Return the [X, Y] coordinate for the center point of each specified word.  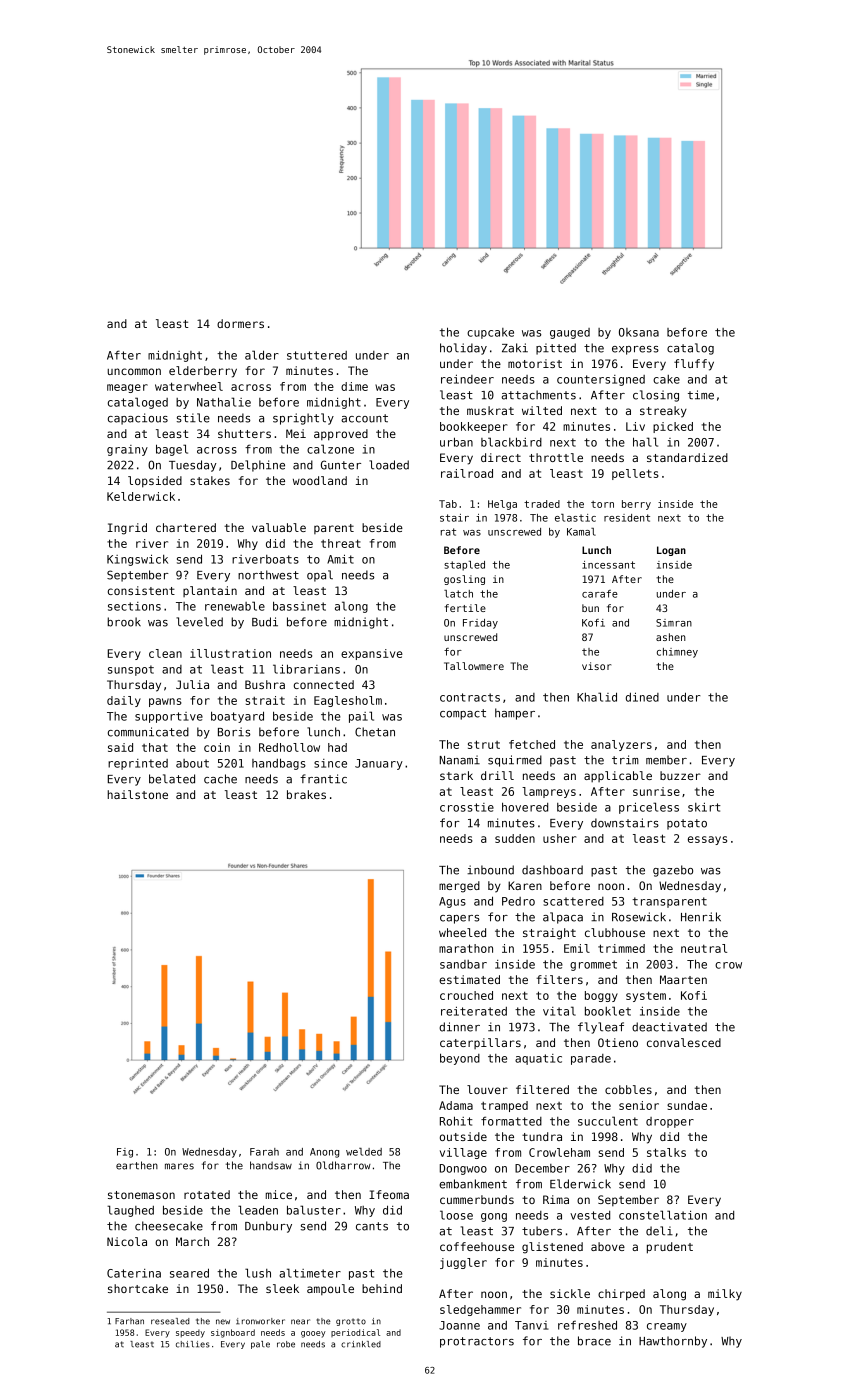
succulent [608, 1121]
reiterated [474, 1011]
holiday [463, 349]
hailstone [137, 794]
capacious [138, 419]
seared [189, 1273]
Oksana [639, 332]
